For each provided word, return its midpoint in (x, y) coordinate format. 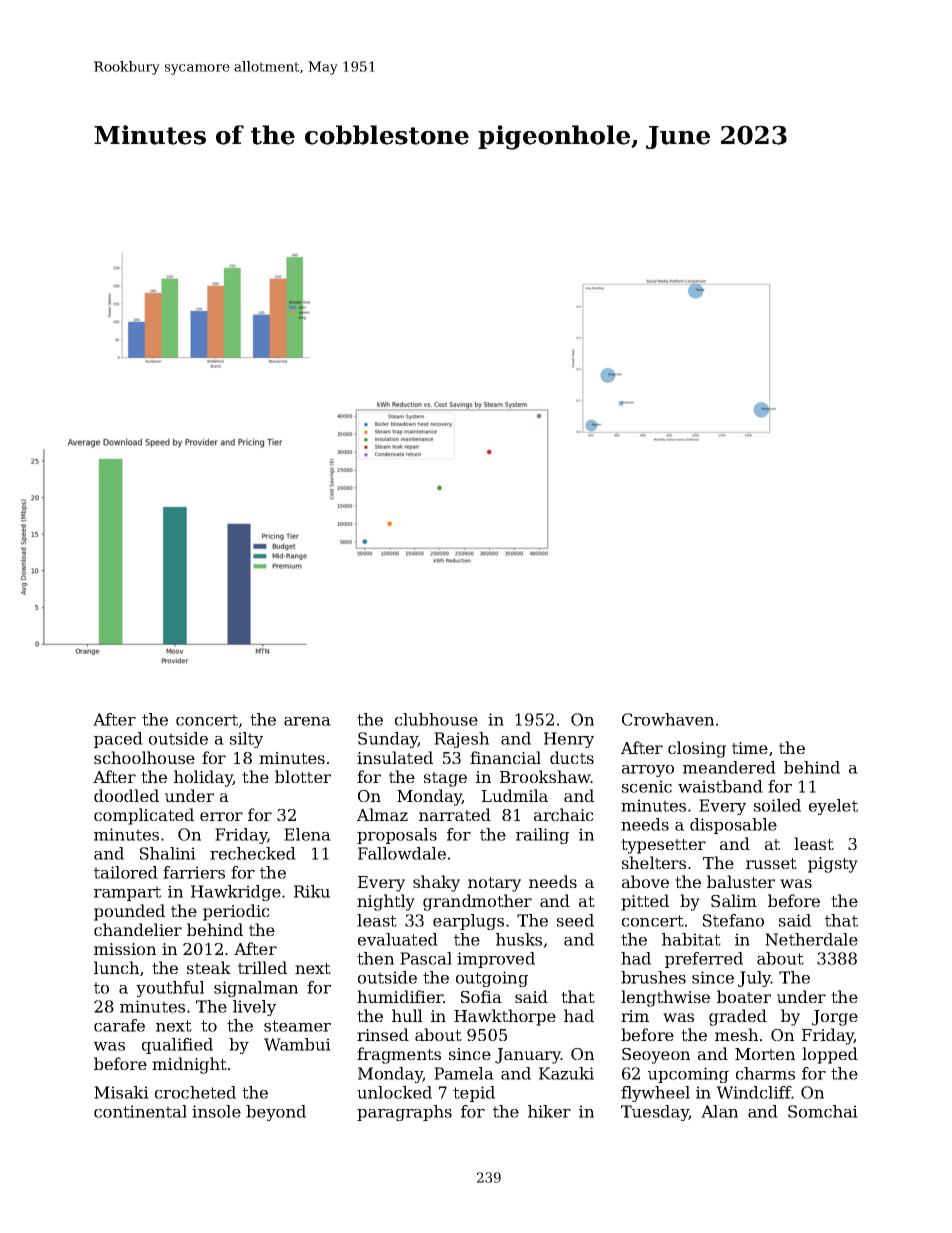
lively (254, 1008)
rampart (127, 893)
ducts (572, 757)
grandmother (477, 902)
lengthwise (665, 998)
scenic (647, 786)
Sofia (481, 996)
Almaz (382, 814)
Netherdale (811, 939)
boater (744, 996)
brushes (653, 977)
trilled (262, 967)
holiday (203, 778)
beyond (276, 1113)
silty (246, 740)
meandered (729, 767)
